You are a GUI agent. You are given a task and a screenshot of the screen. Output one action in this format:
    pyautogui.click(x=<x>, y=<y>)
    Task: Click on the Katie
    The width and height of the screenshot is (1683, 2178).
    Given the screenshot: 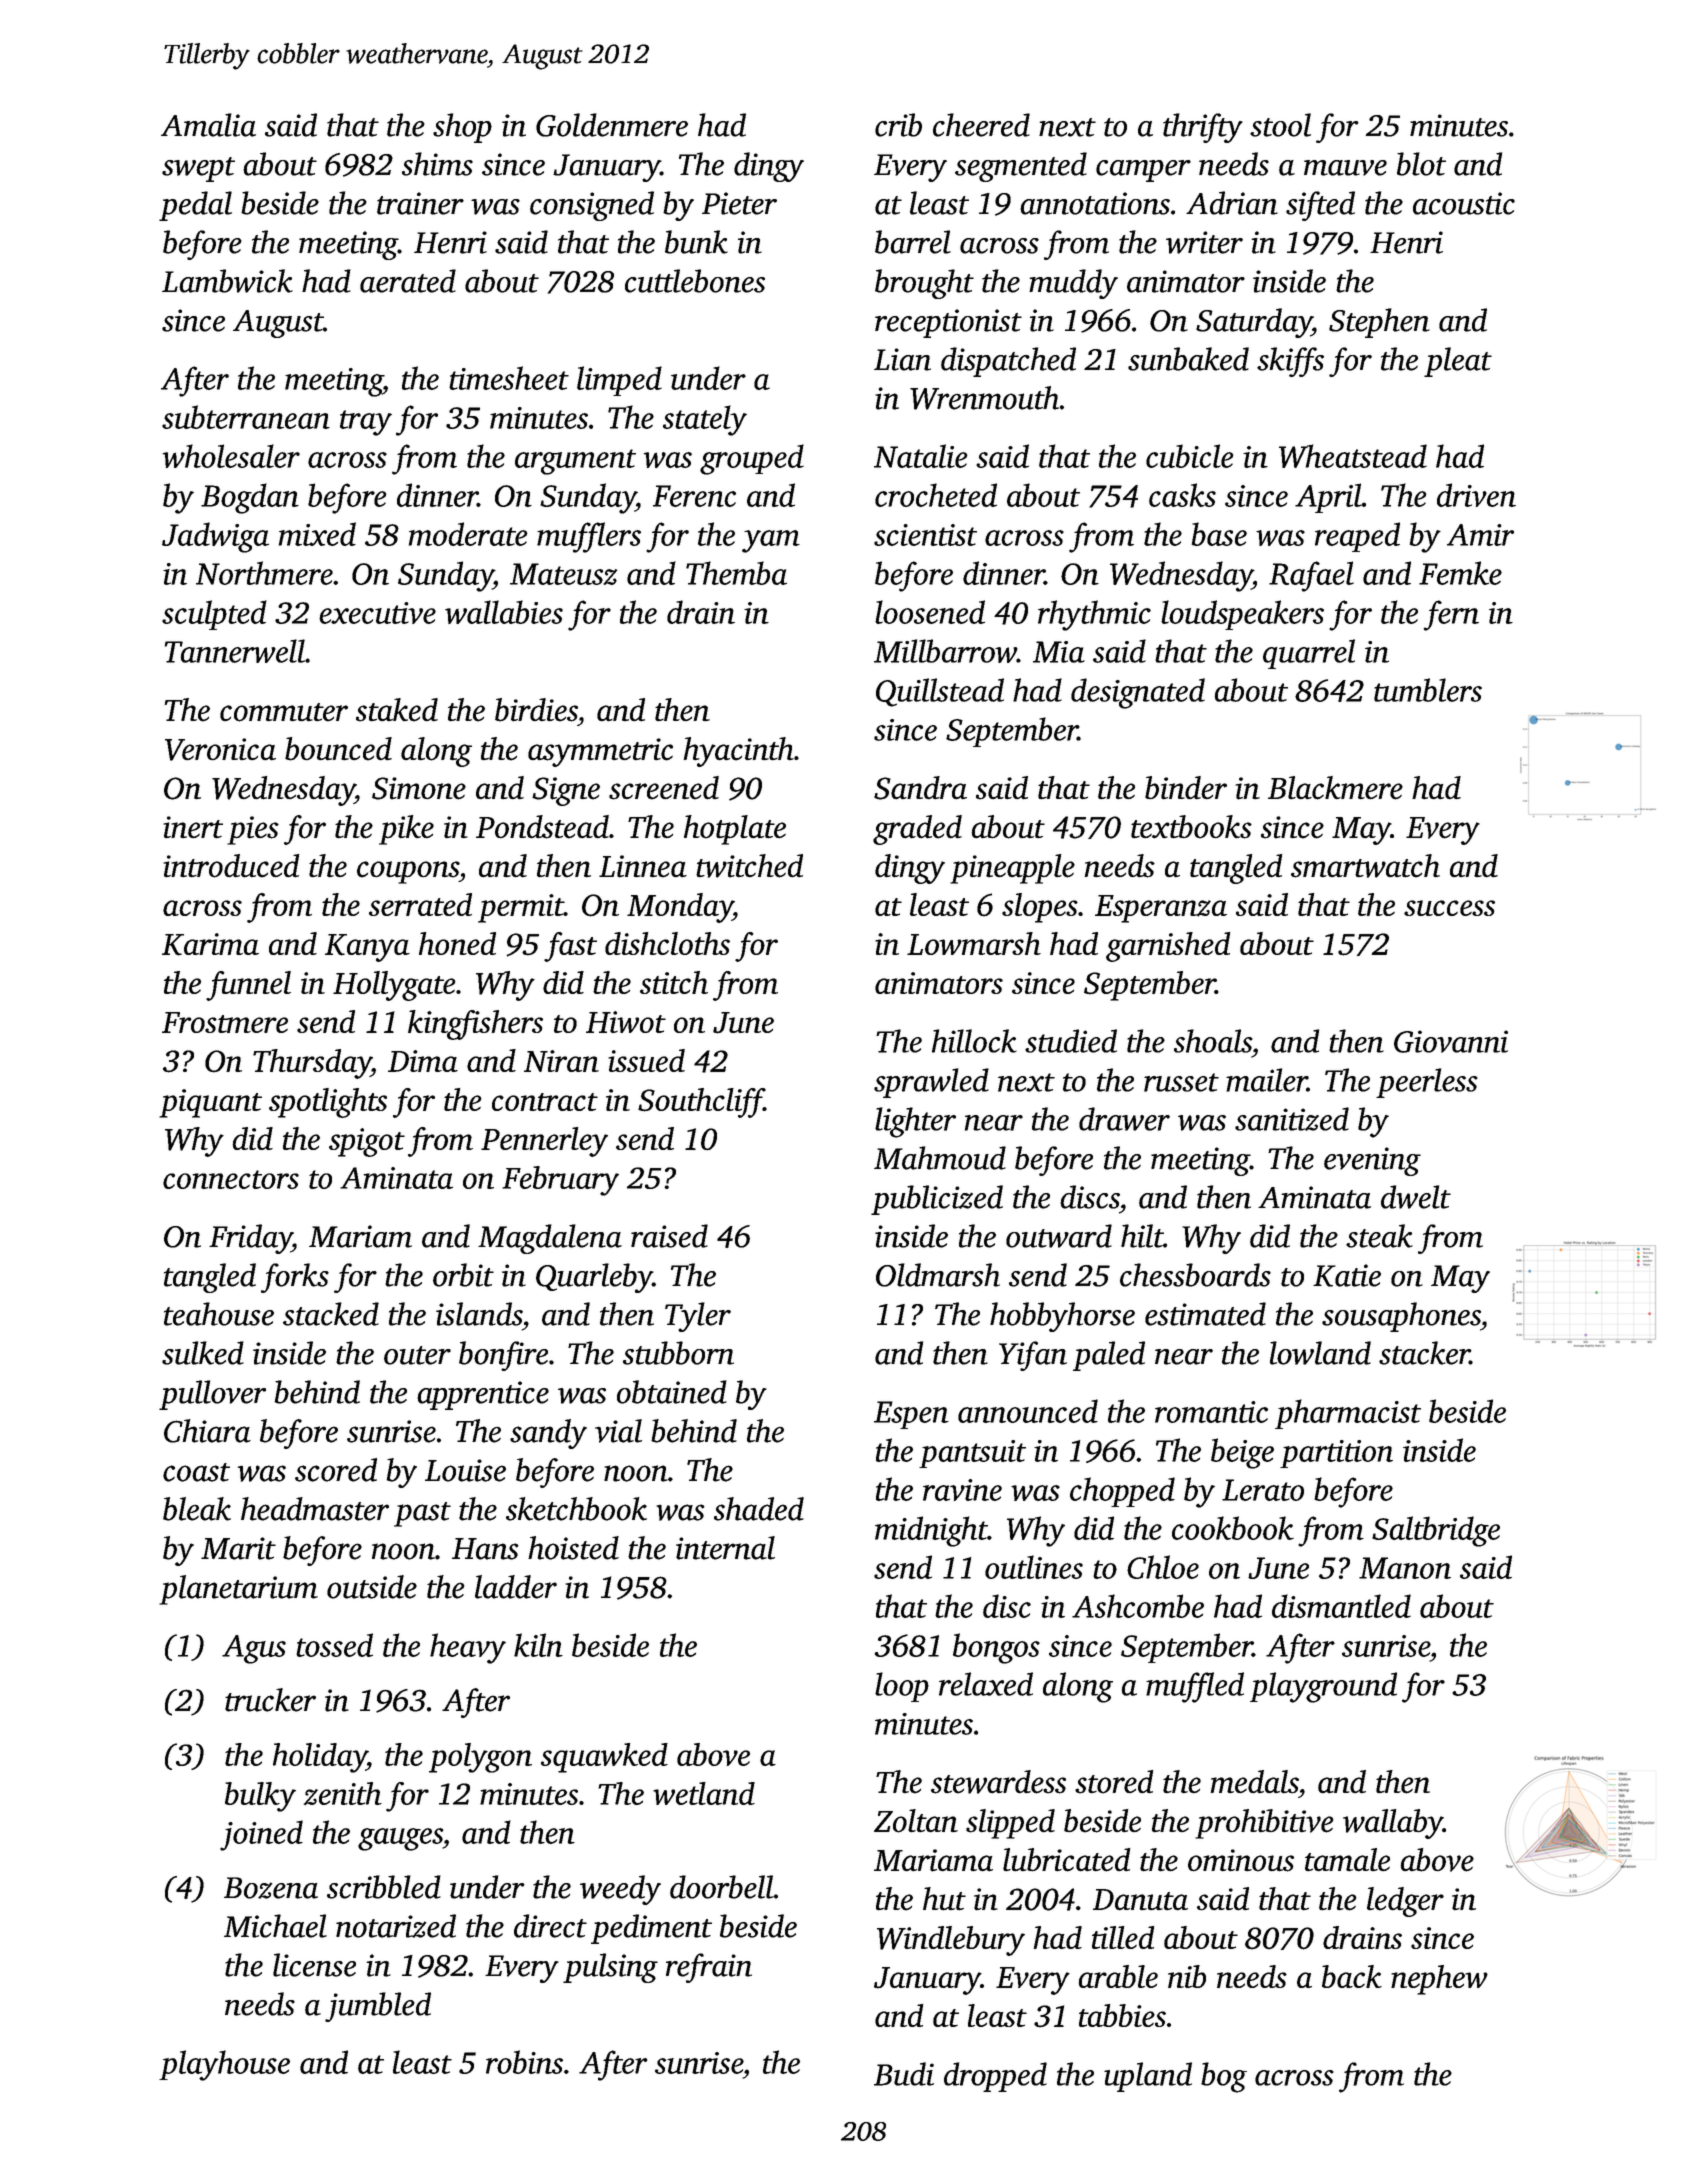 What is the action you would take?
    pyautogui.click(x=1347, y=1275)
